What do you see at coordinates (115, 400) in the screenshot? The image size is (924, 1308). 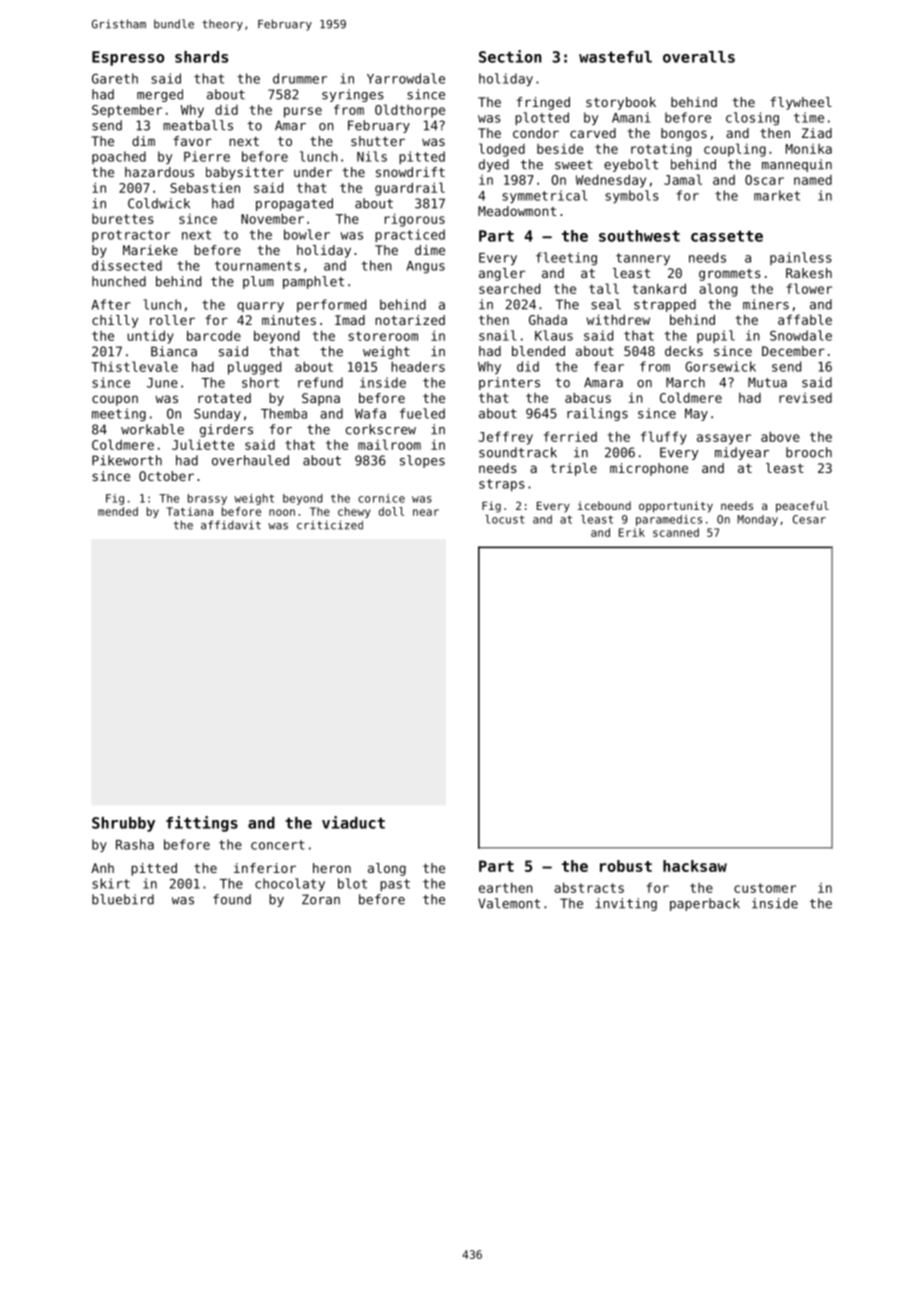 I see `coupon` at bounding box center [115, 400].
